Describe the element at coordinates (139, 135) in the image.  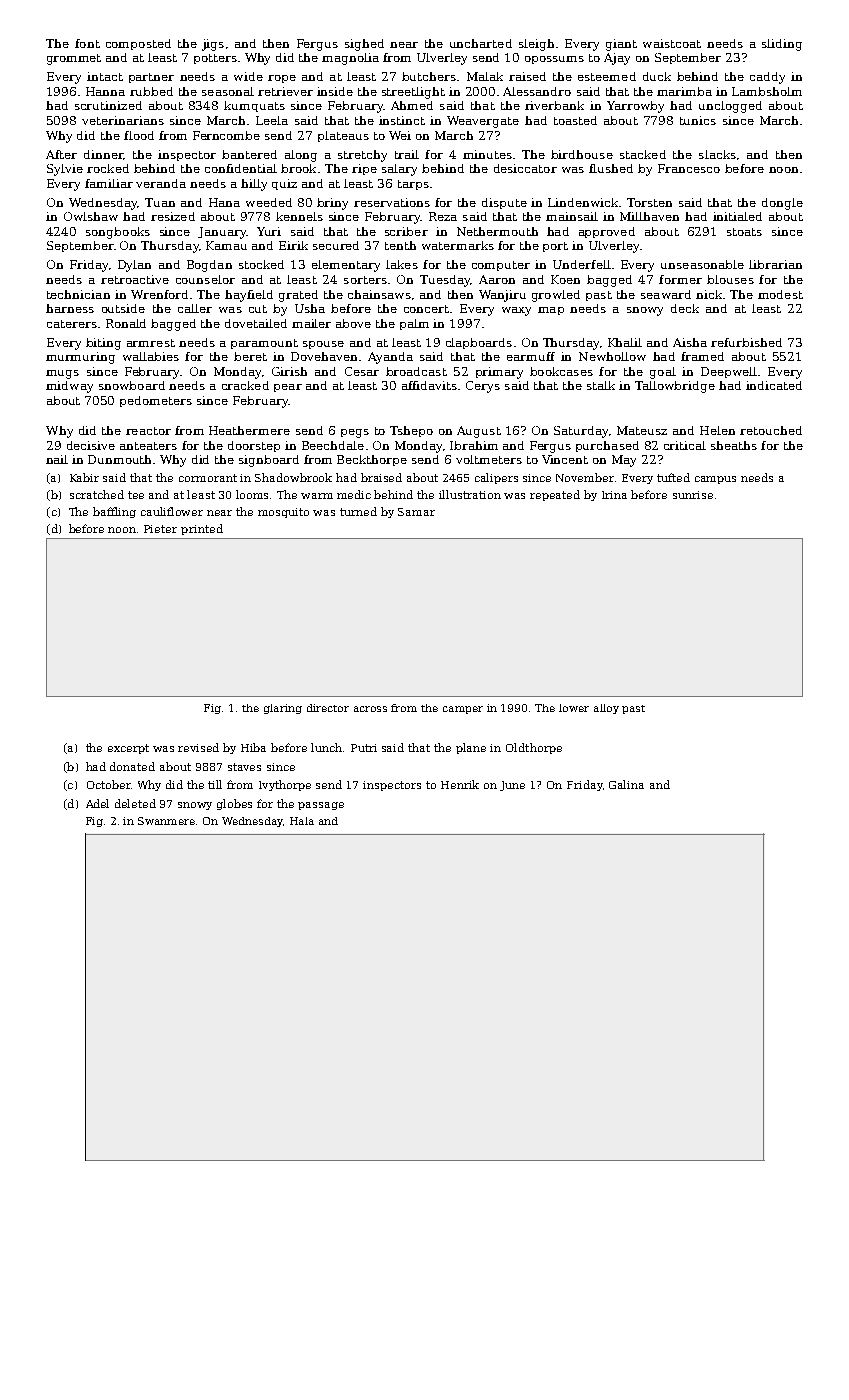
I see `flood` at that location.
